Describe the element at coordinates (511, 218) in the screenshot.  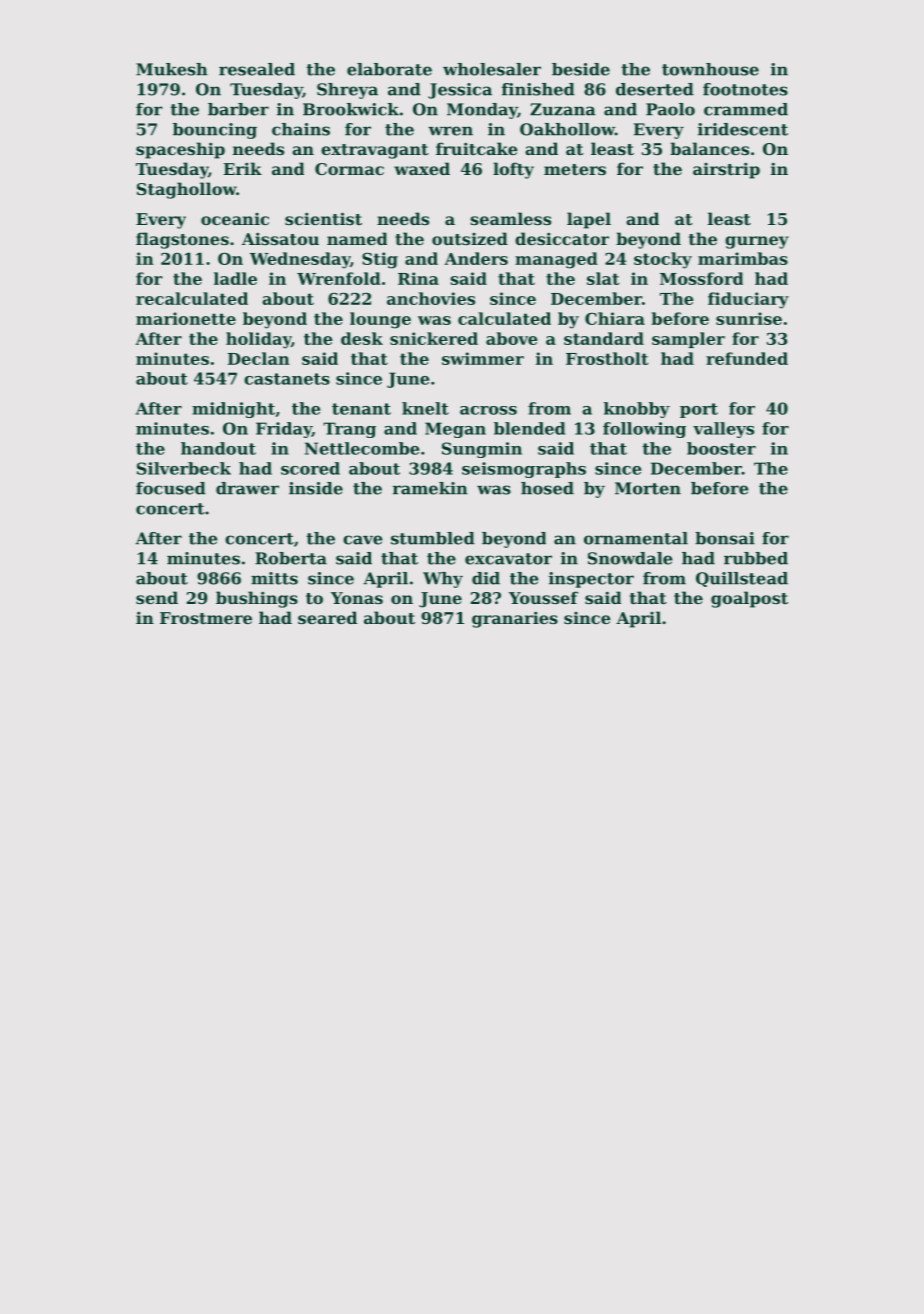
I see `seamless` at that location.
